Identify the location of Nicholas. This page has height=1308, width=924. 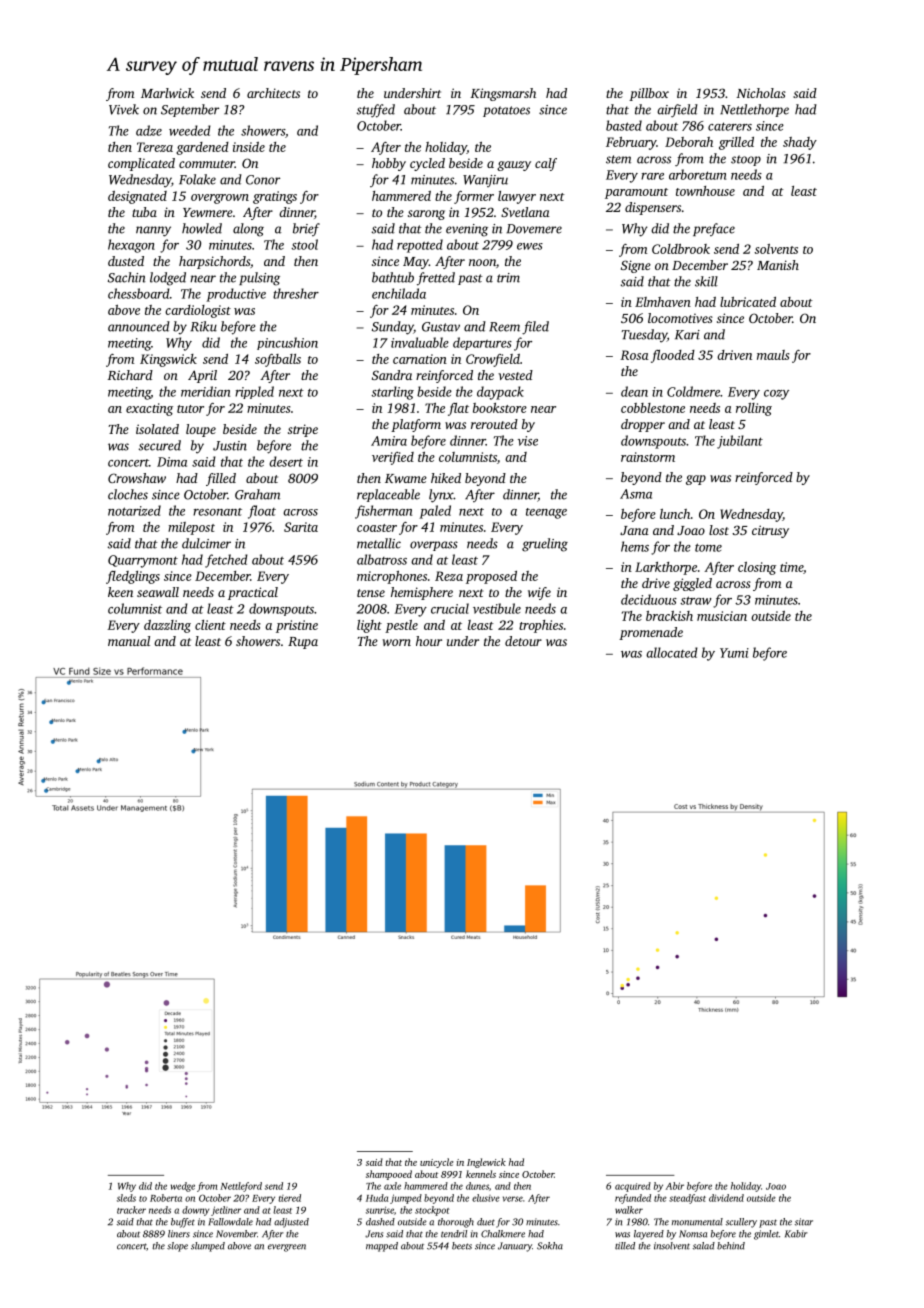
(761, 93).
